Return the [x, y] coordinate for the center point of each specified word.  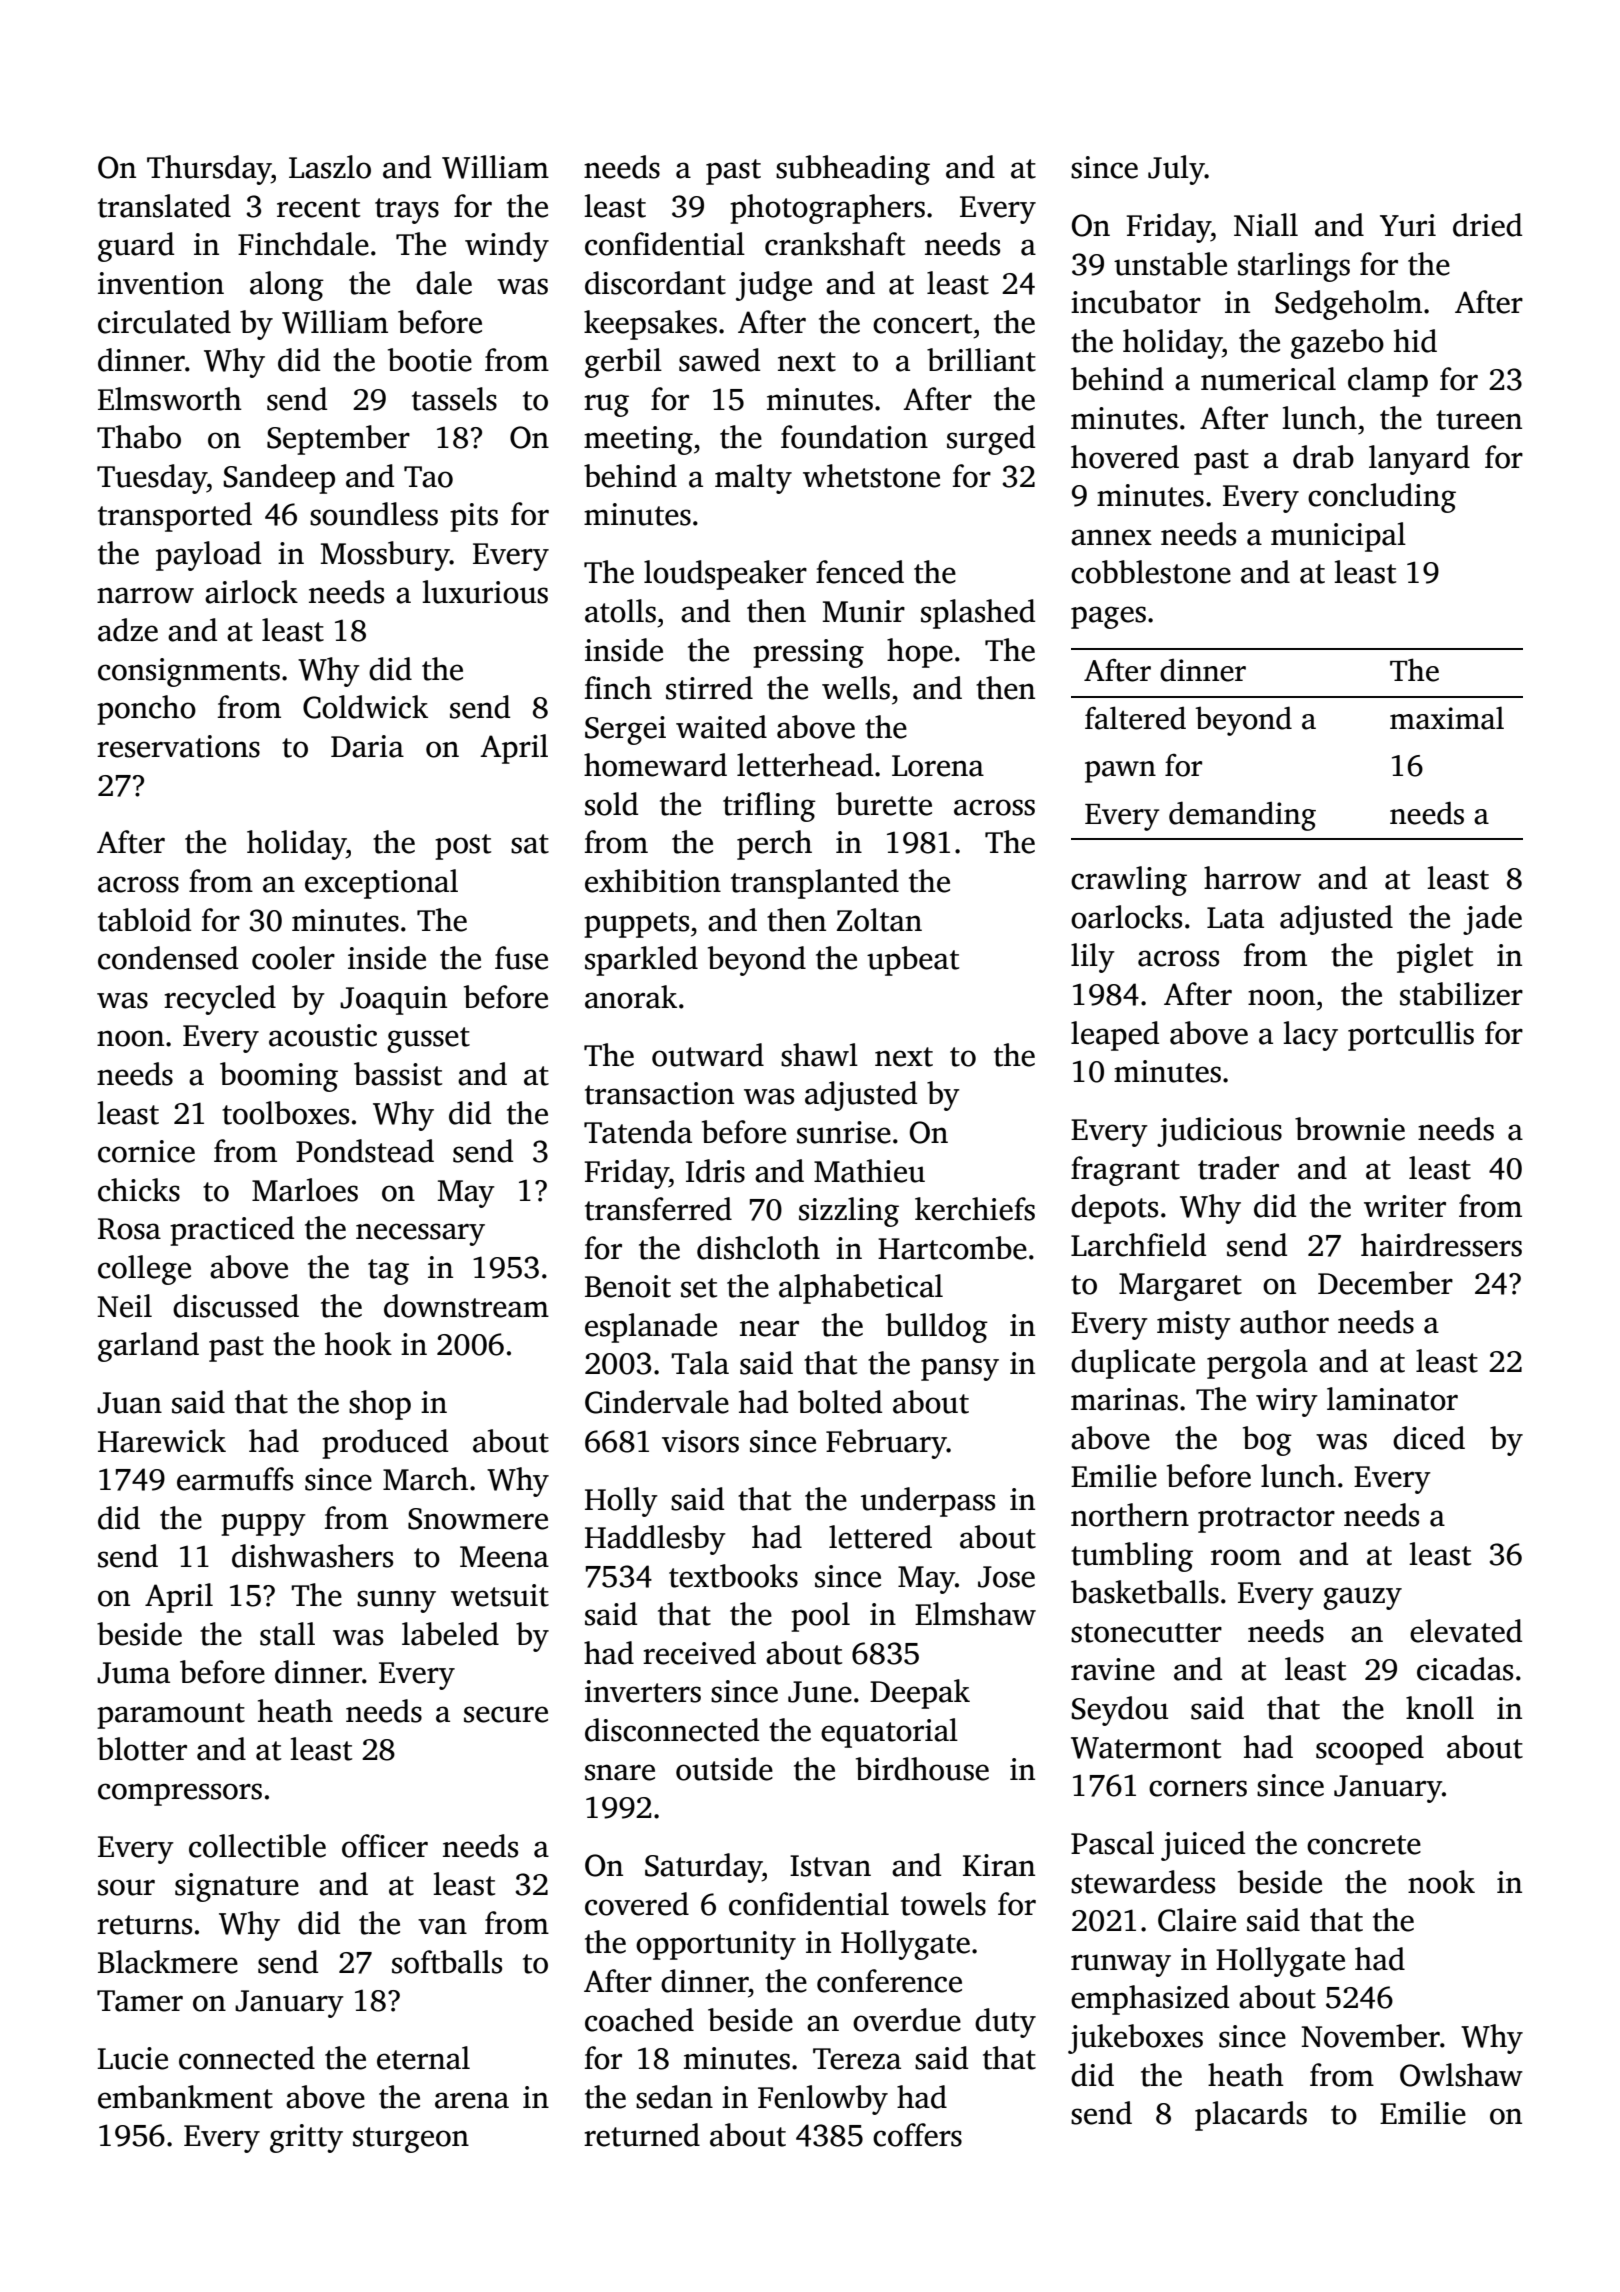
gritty [306, 2138]
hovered [1125, 457]
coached [639, 2020]
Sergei [625, 730]
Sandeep [279, 479]
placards [1251, 2116]
